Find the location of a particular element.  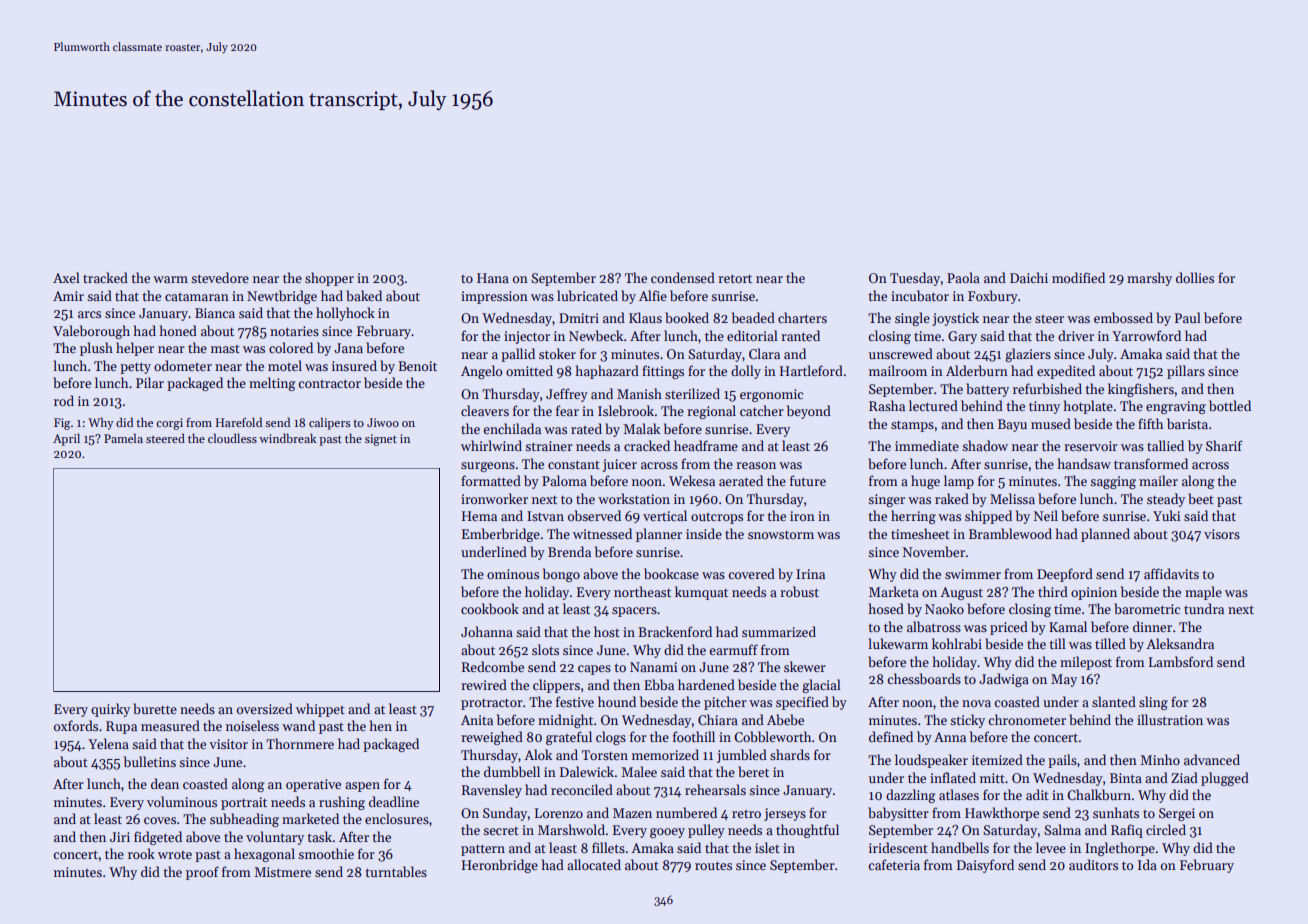

auditors is located at coordinates (1093, 864).
